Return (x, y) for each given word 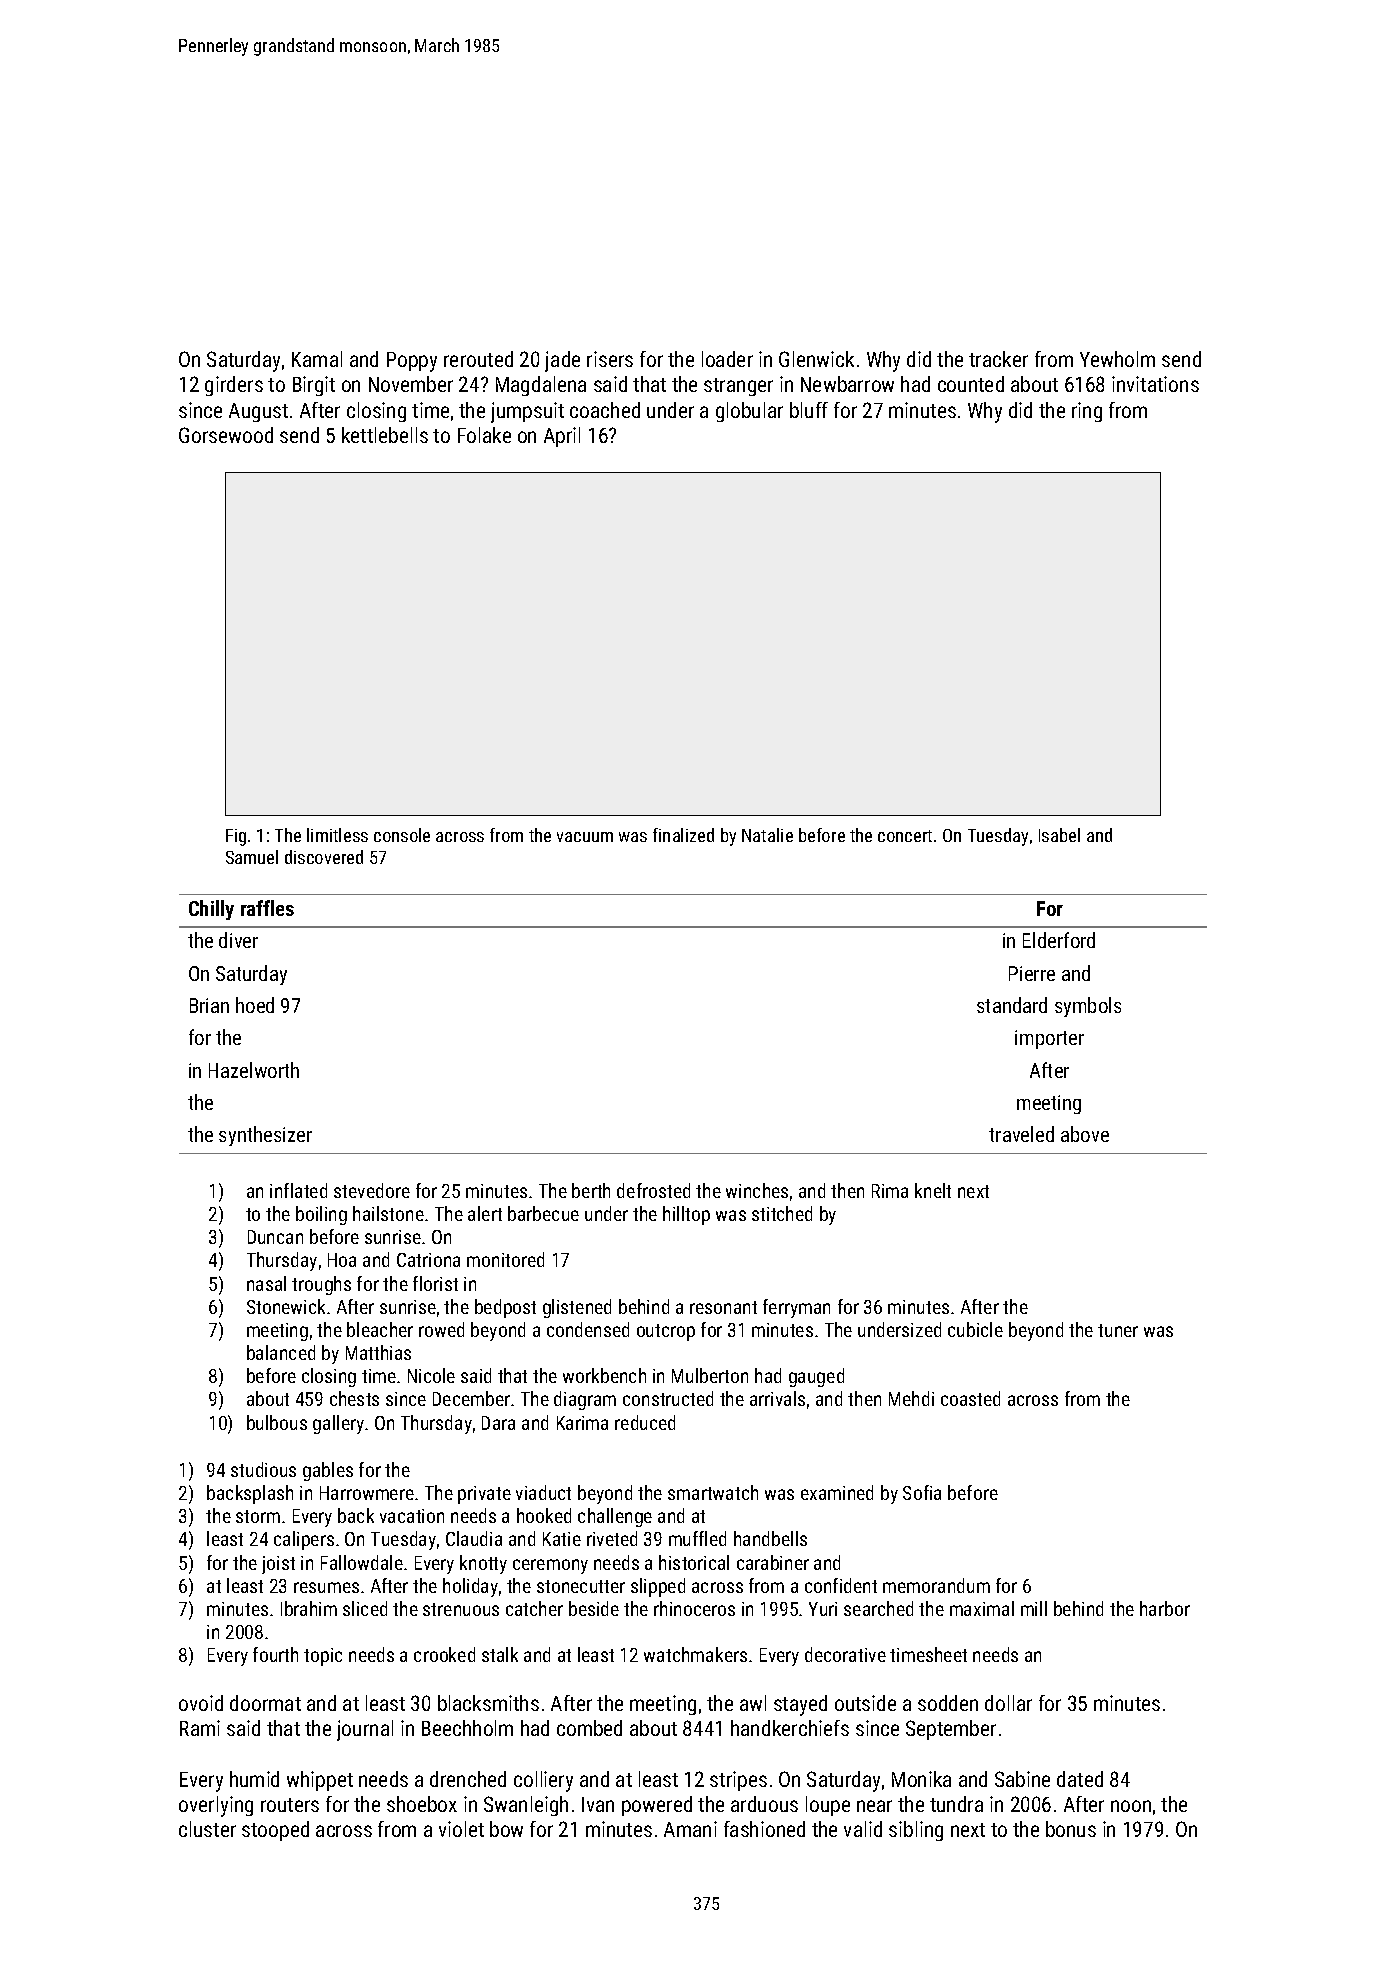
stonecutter (581, 1586)
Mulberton (710, 1375)
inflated (298, 1190)
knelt (933, 1190)
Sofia (922, 1492)
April (562, 437)
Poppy (412, 362)
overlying (216, 1806)
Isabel (1059, 835)
